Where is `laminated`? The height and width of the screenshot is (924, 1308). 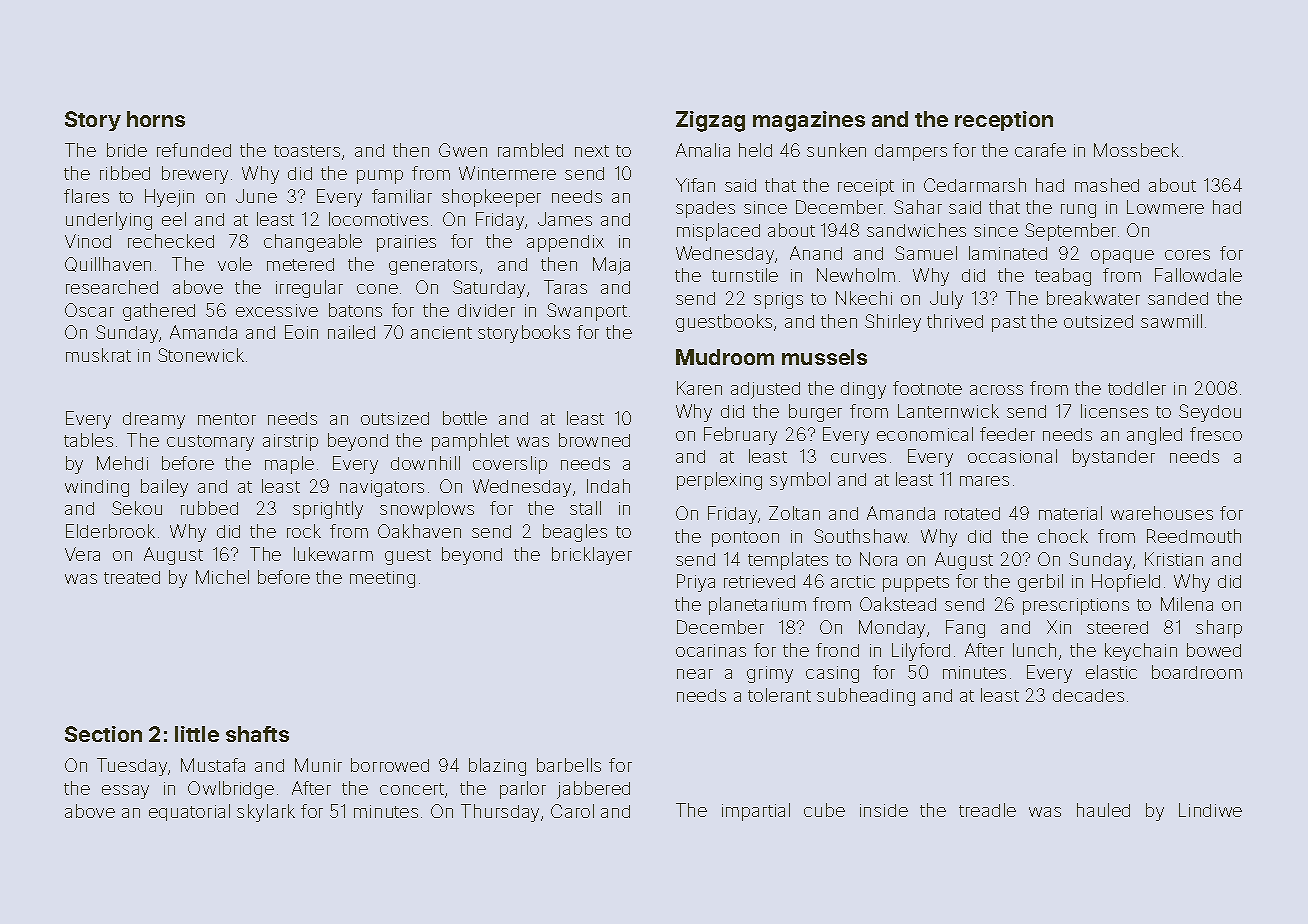 laminated is located at coordinates (1008, 253).
